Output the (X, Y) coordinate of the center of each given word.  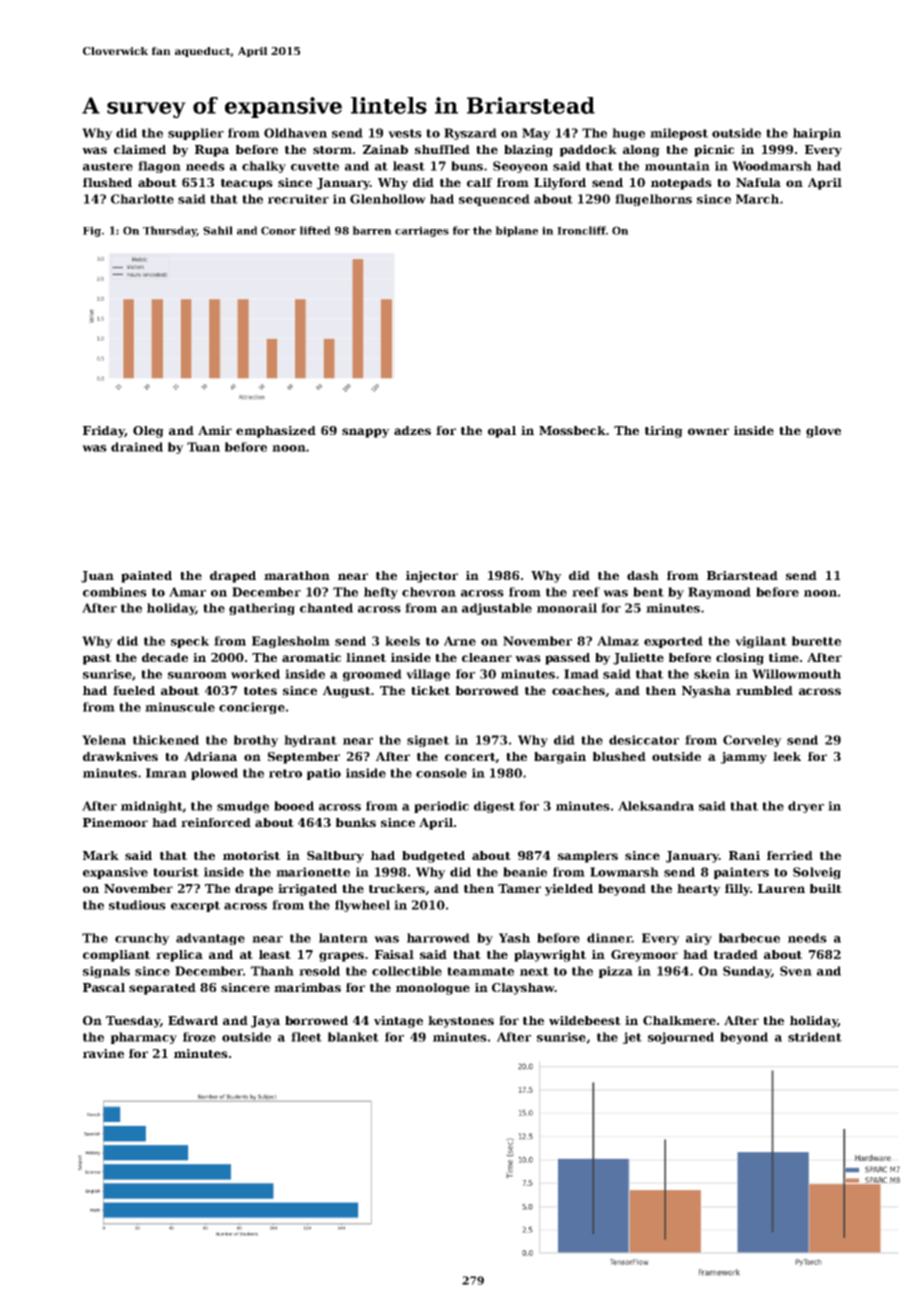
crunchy (142, 939)
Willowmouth (796, 674)
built (826, 888)
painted (146, 577)
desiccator (644, 740)
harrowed (438, 938)
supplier (196, 134)
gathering (262, 609)
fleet (306, 1037)
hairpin (817, 134)
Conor (278, 230)
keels (402, 641)
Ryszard (470, 134)
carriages (422, 231)
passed (567, 659)
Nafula (758, 182)
